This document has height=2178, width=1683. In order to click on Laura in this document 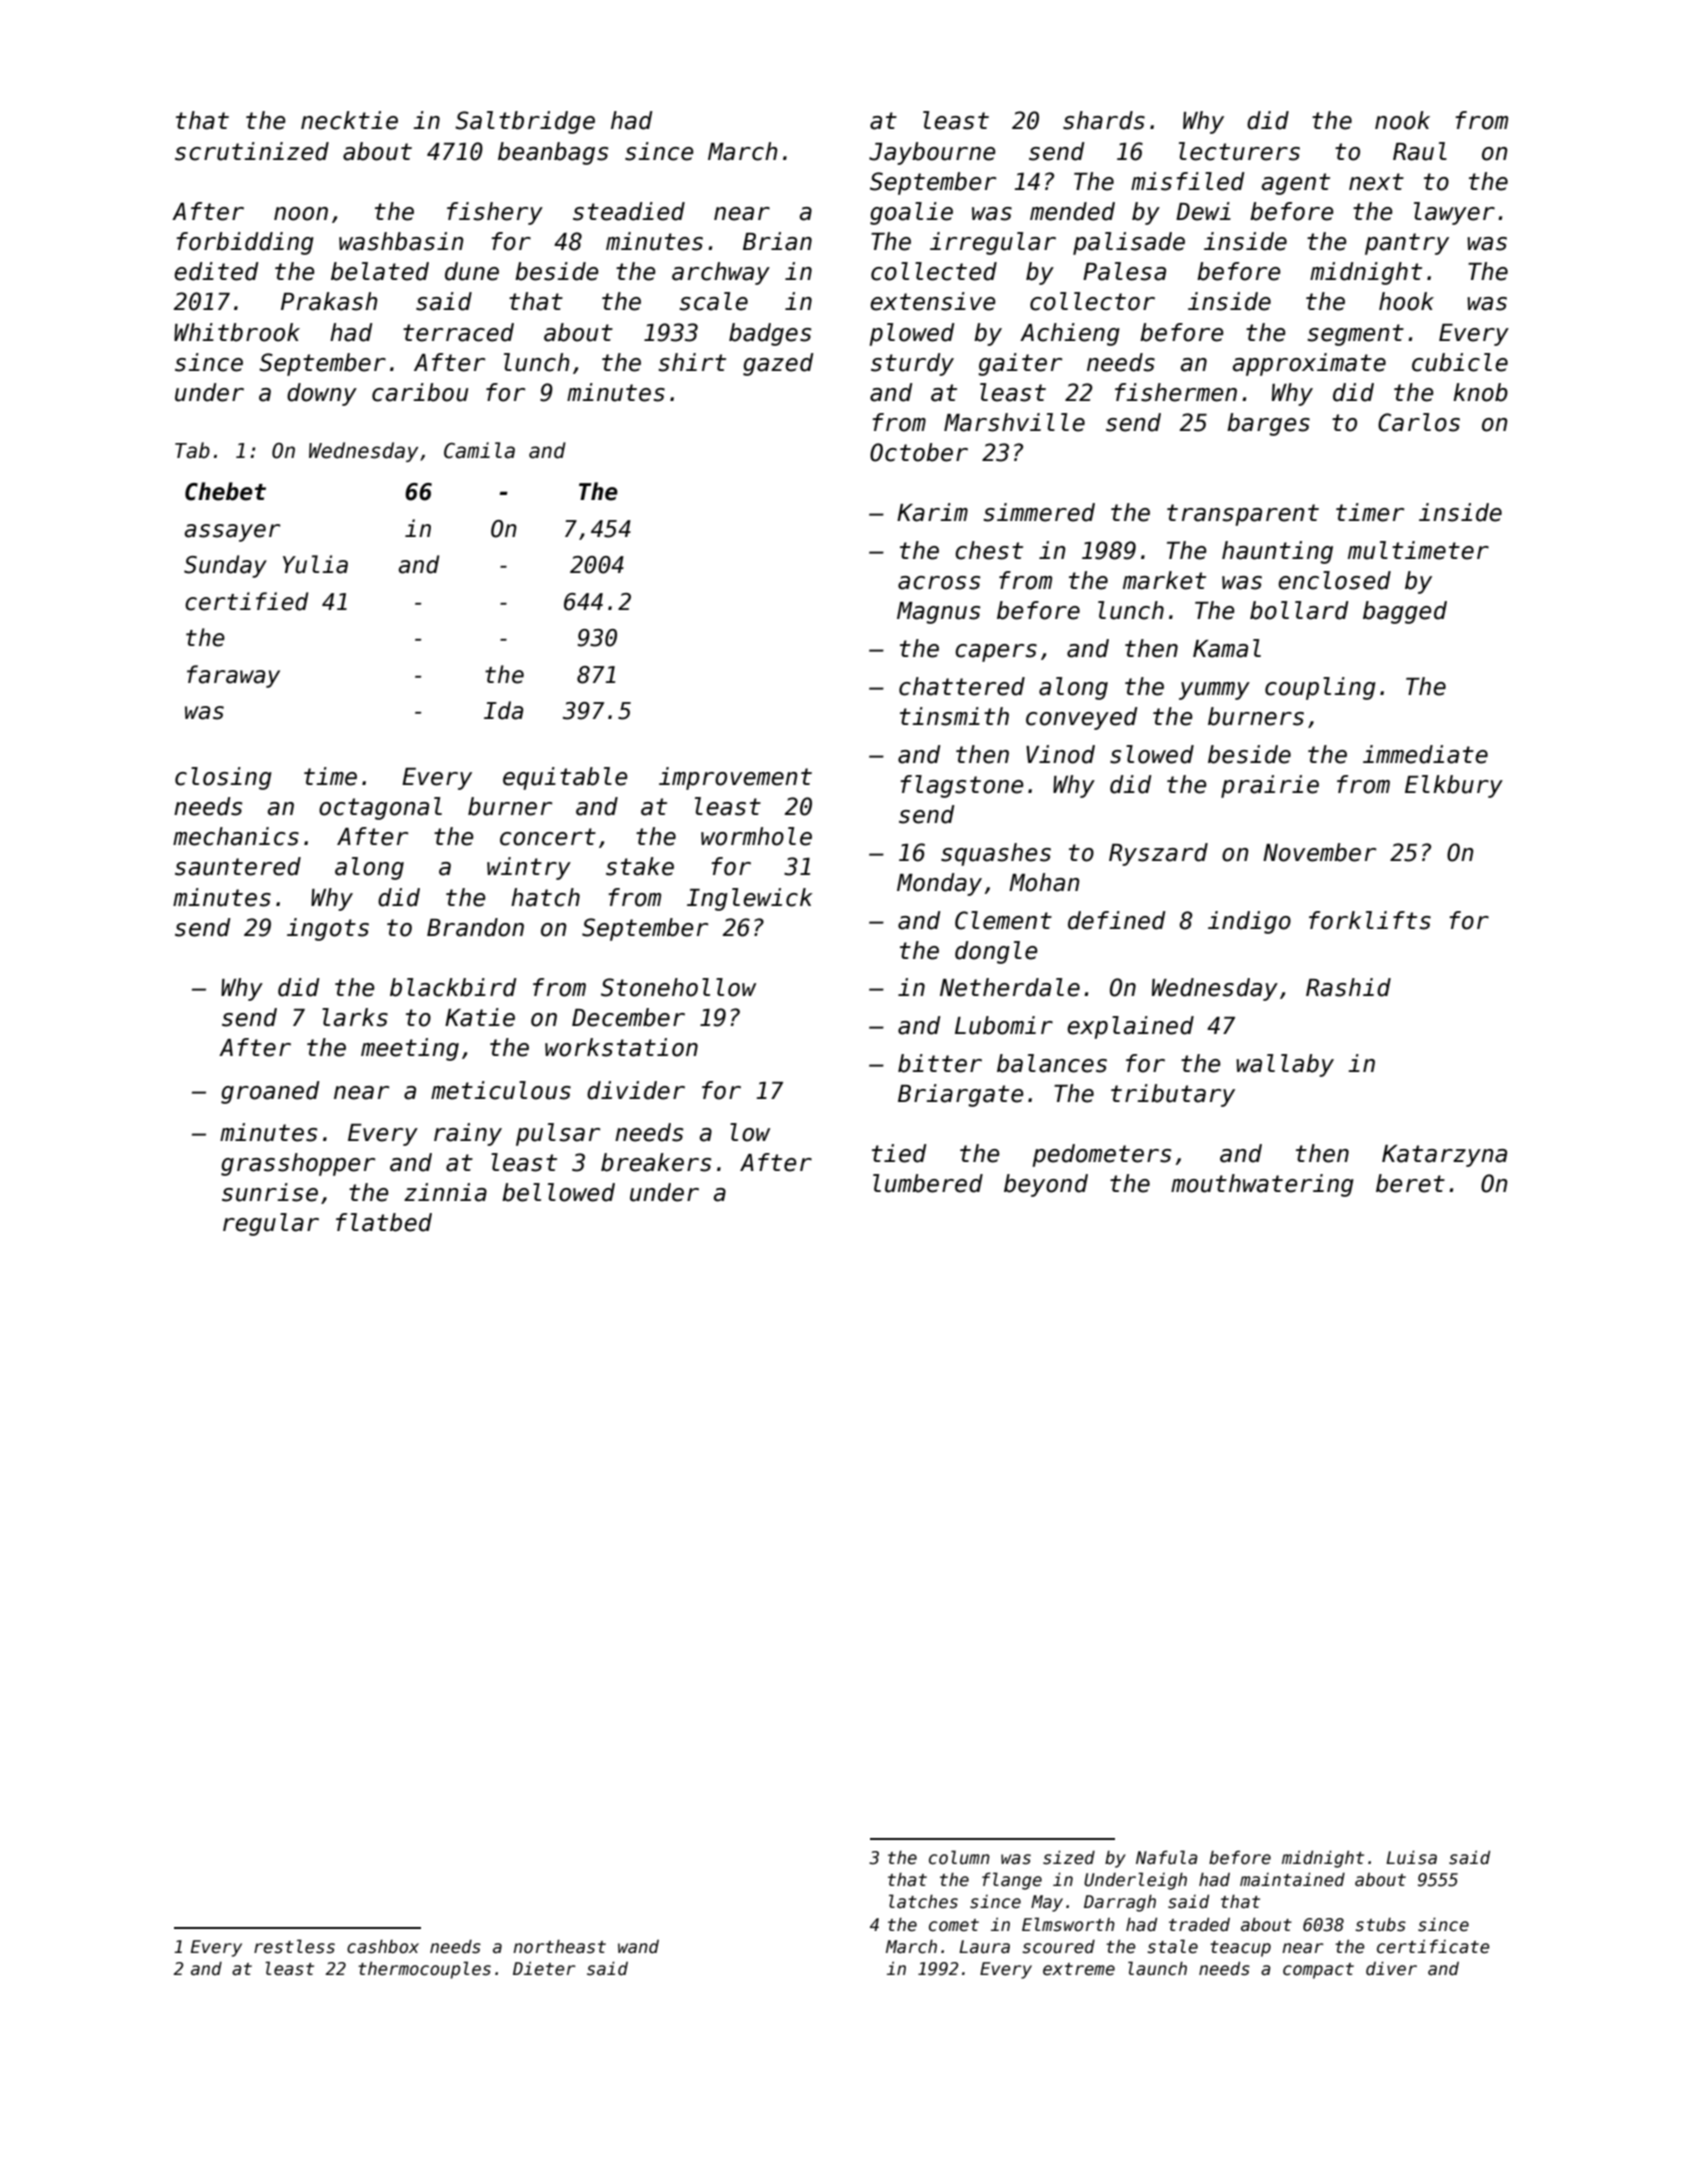, I will do `click(984, 1947)`.
